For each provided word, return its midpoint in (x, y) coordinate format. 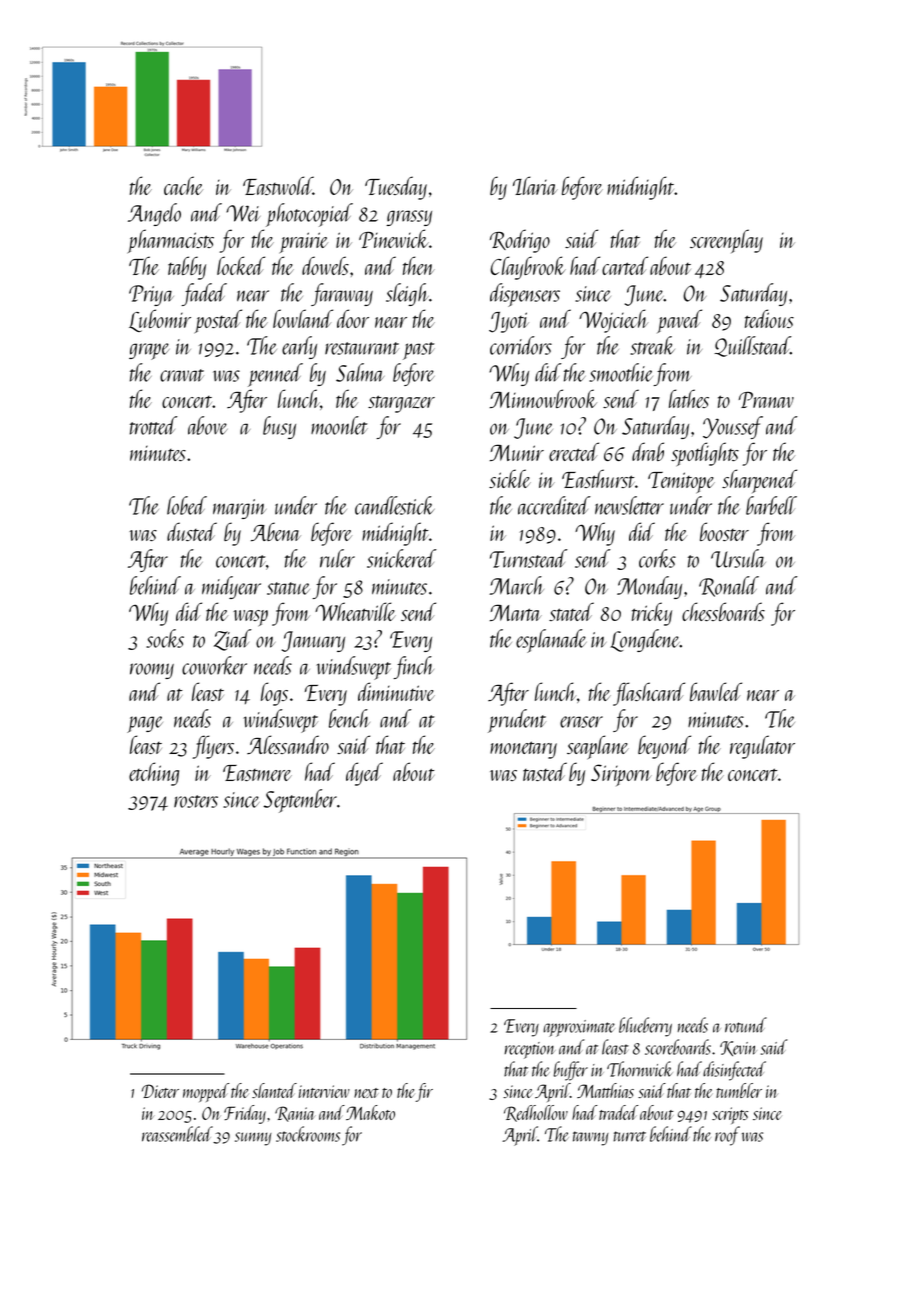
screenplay (726, 241)
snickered (401, 558)
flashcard (649, 694)
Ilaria (535, 185)
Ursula (738, 558)
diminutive (396, 691)
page (145, 724)
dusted (192, 531)
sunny (253, 1139)
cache (183, 185)
